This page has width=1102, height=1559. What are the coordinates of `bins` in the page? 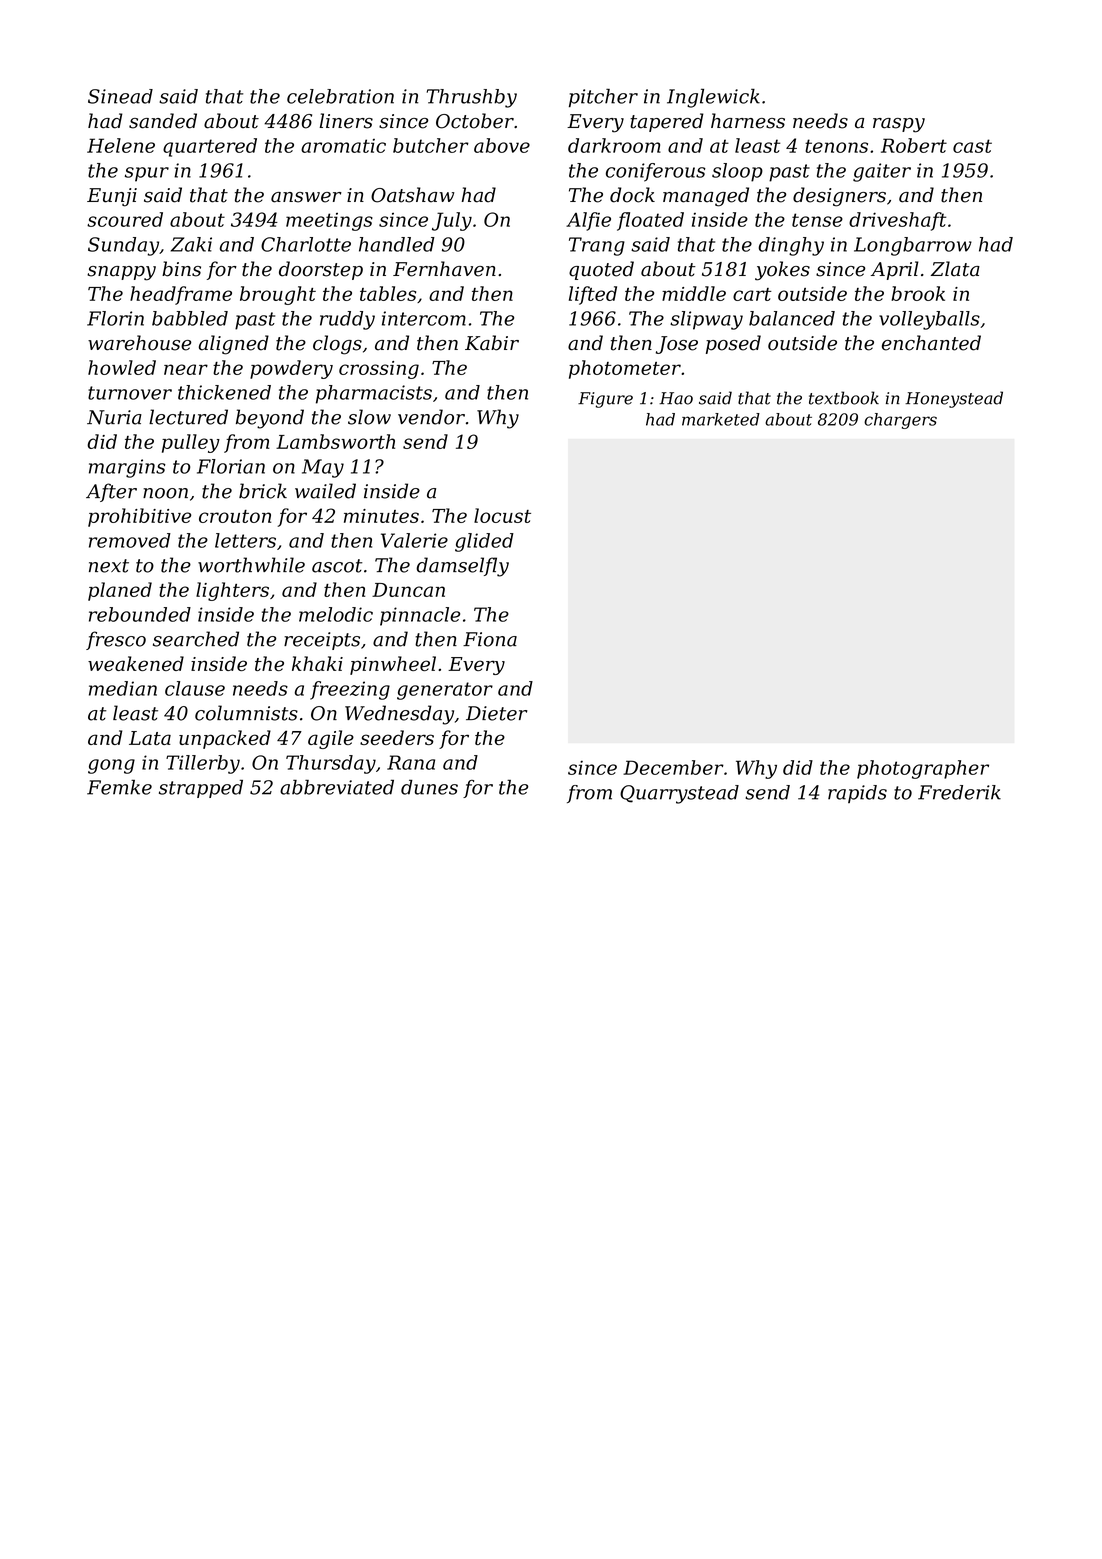 It's located at (181, 269).
